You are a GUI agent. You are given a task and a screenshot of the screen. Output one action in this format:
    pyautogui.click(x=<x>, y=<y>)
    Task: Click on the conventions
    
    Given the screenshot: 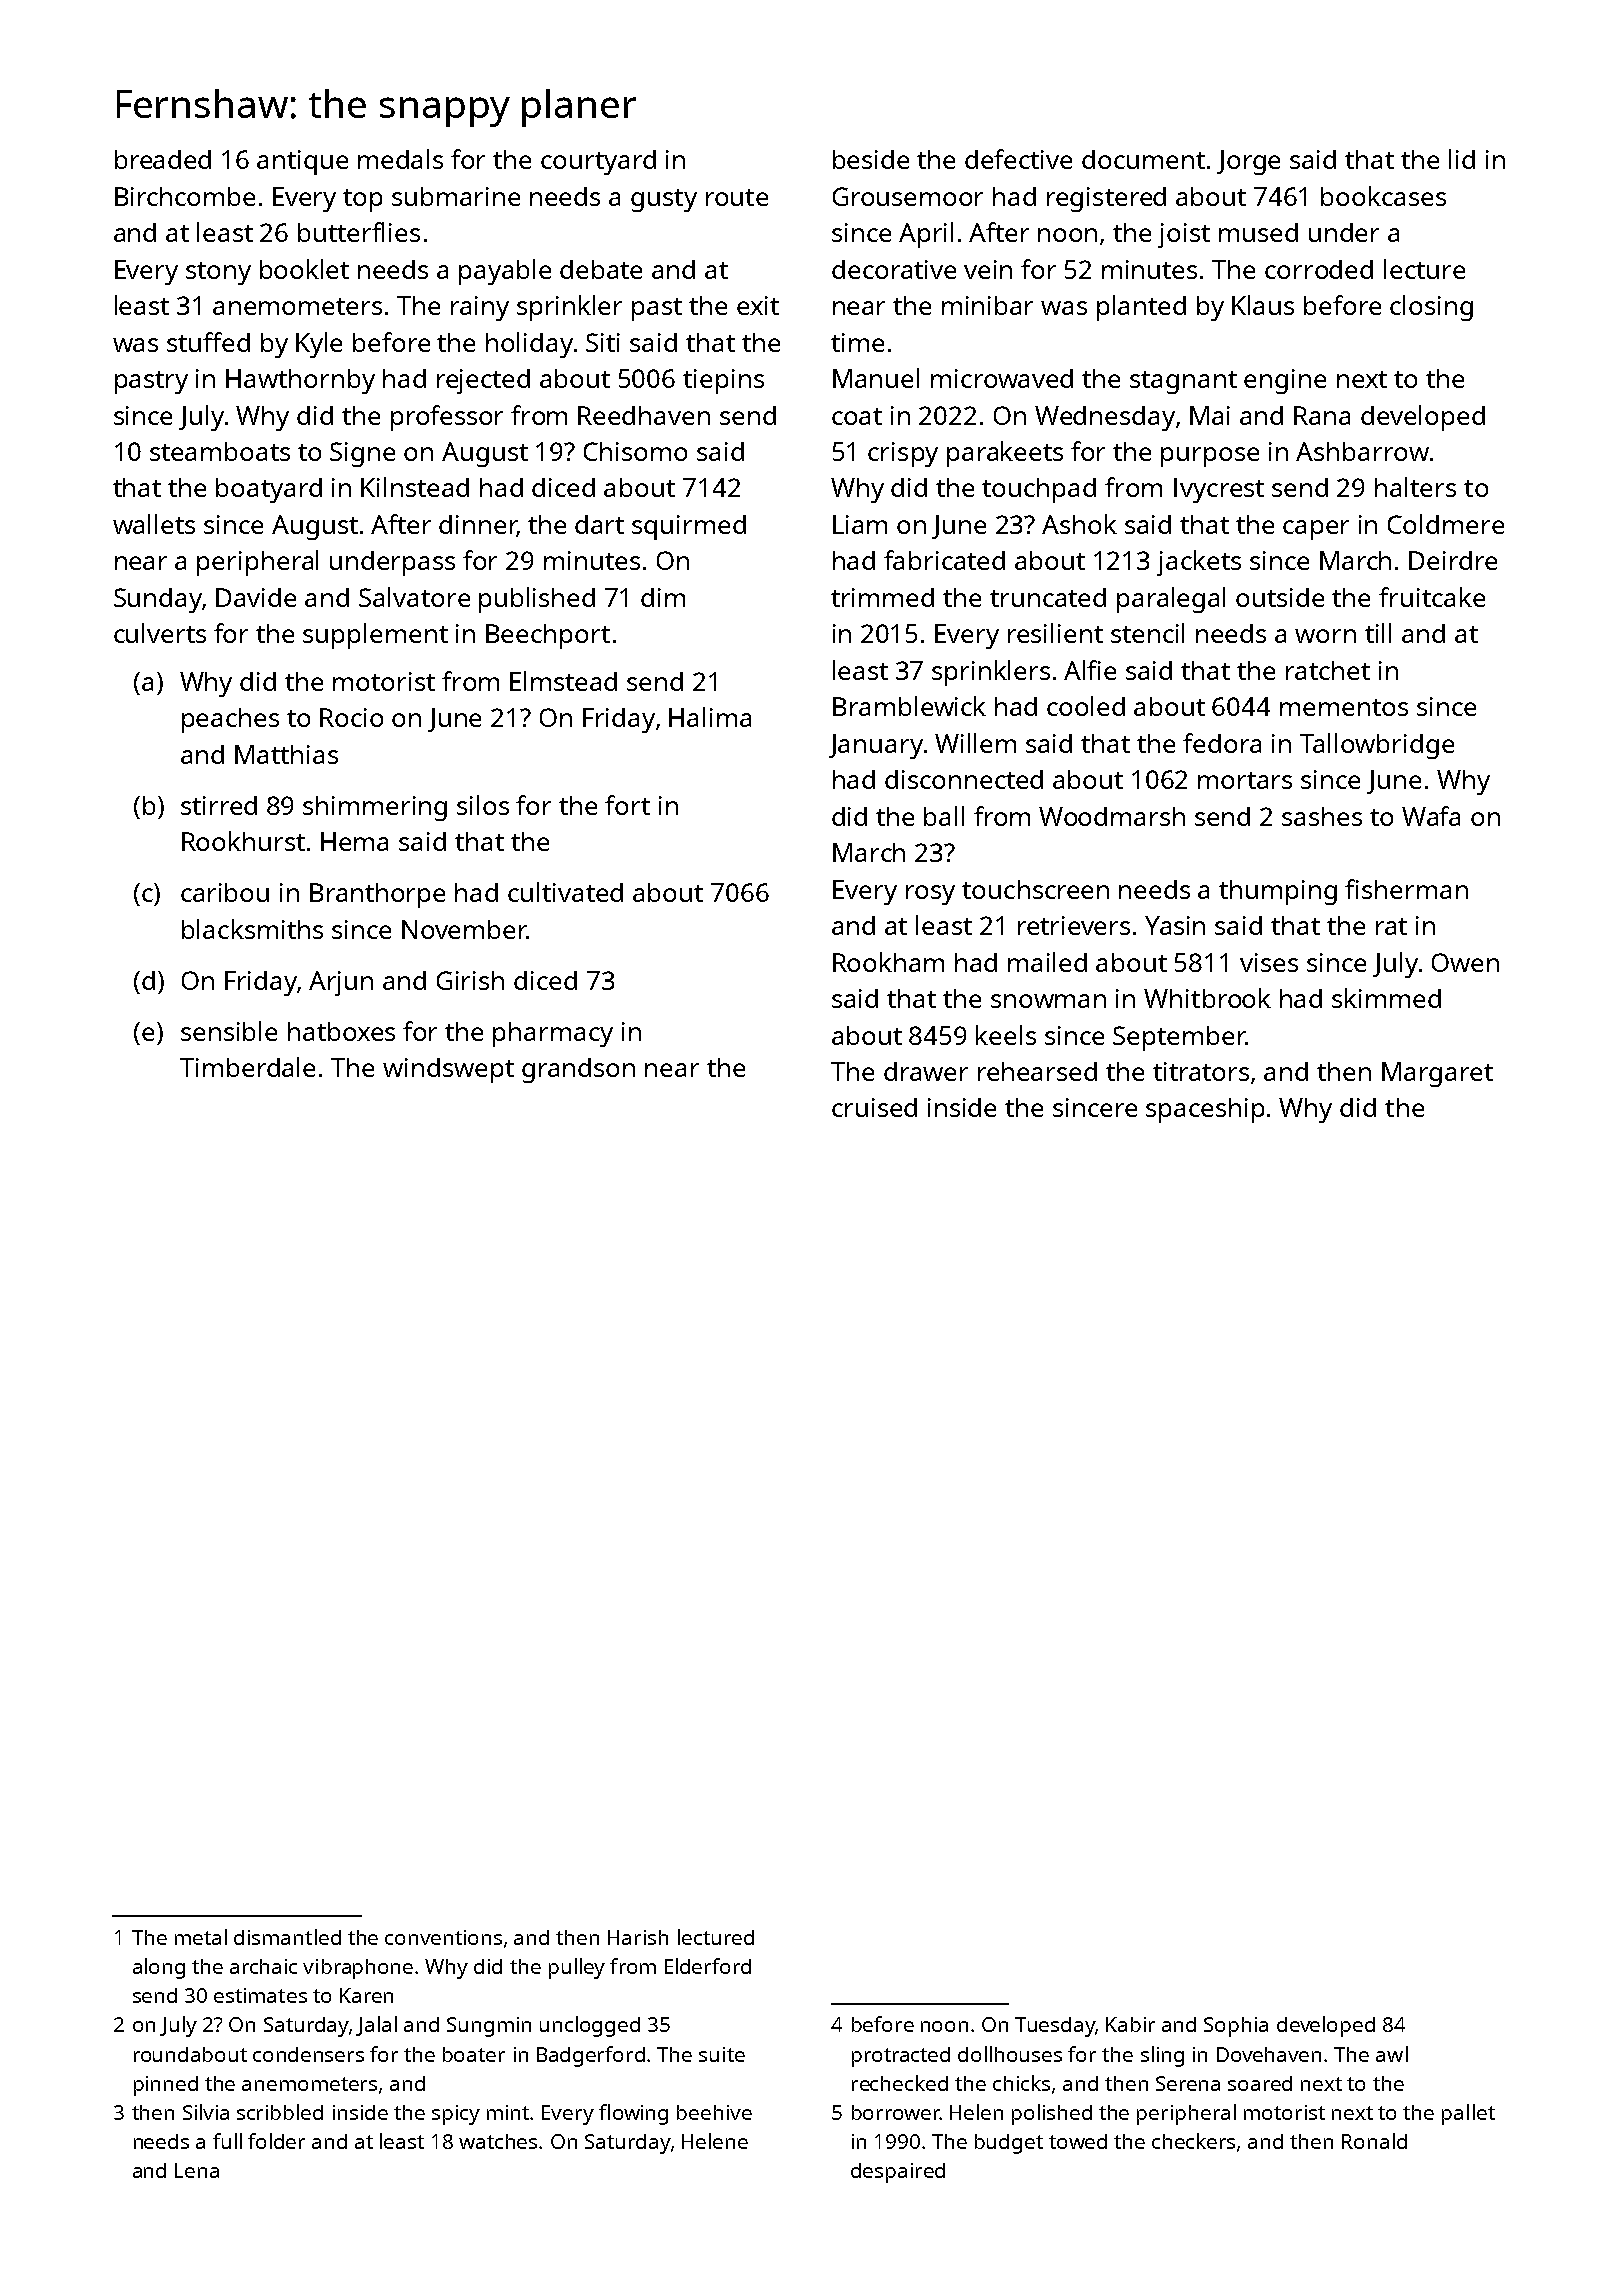 What is the action you would take?
    pyautogui.click(x=443, y=1937)
